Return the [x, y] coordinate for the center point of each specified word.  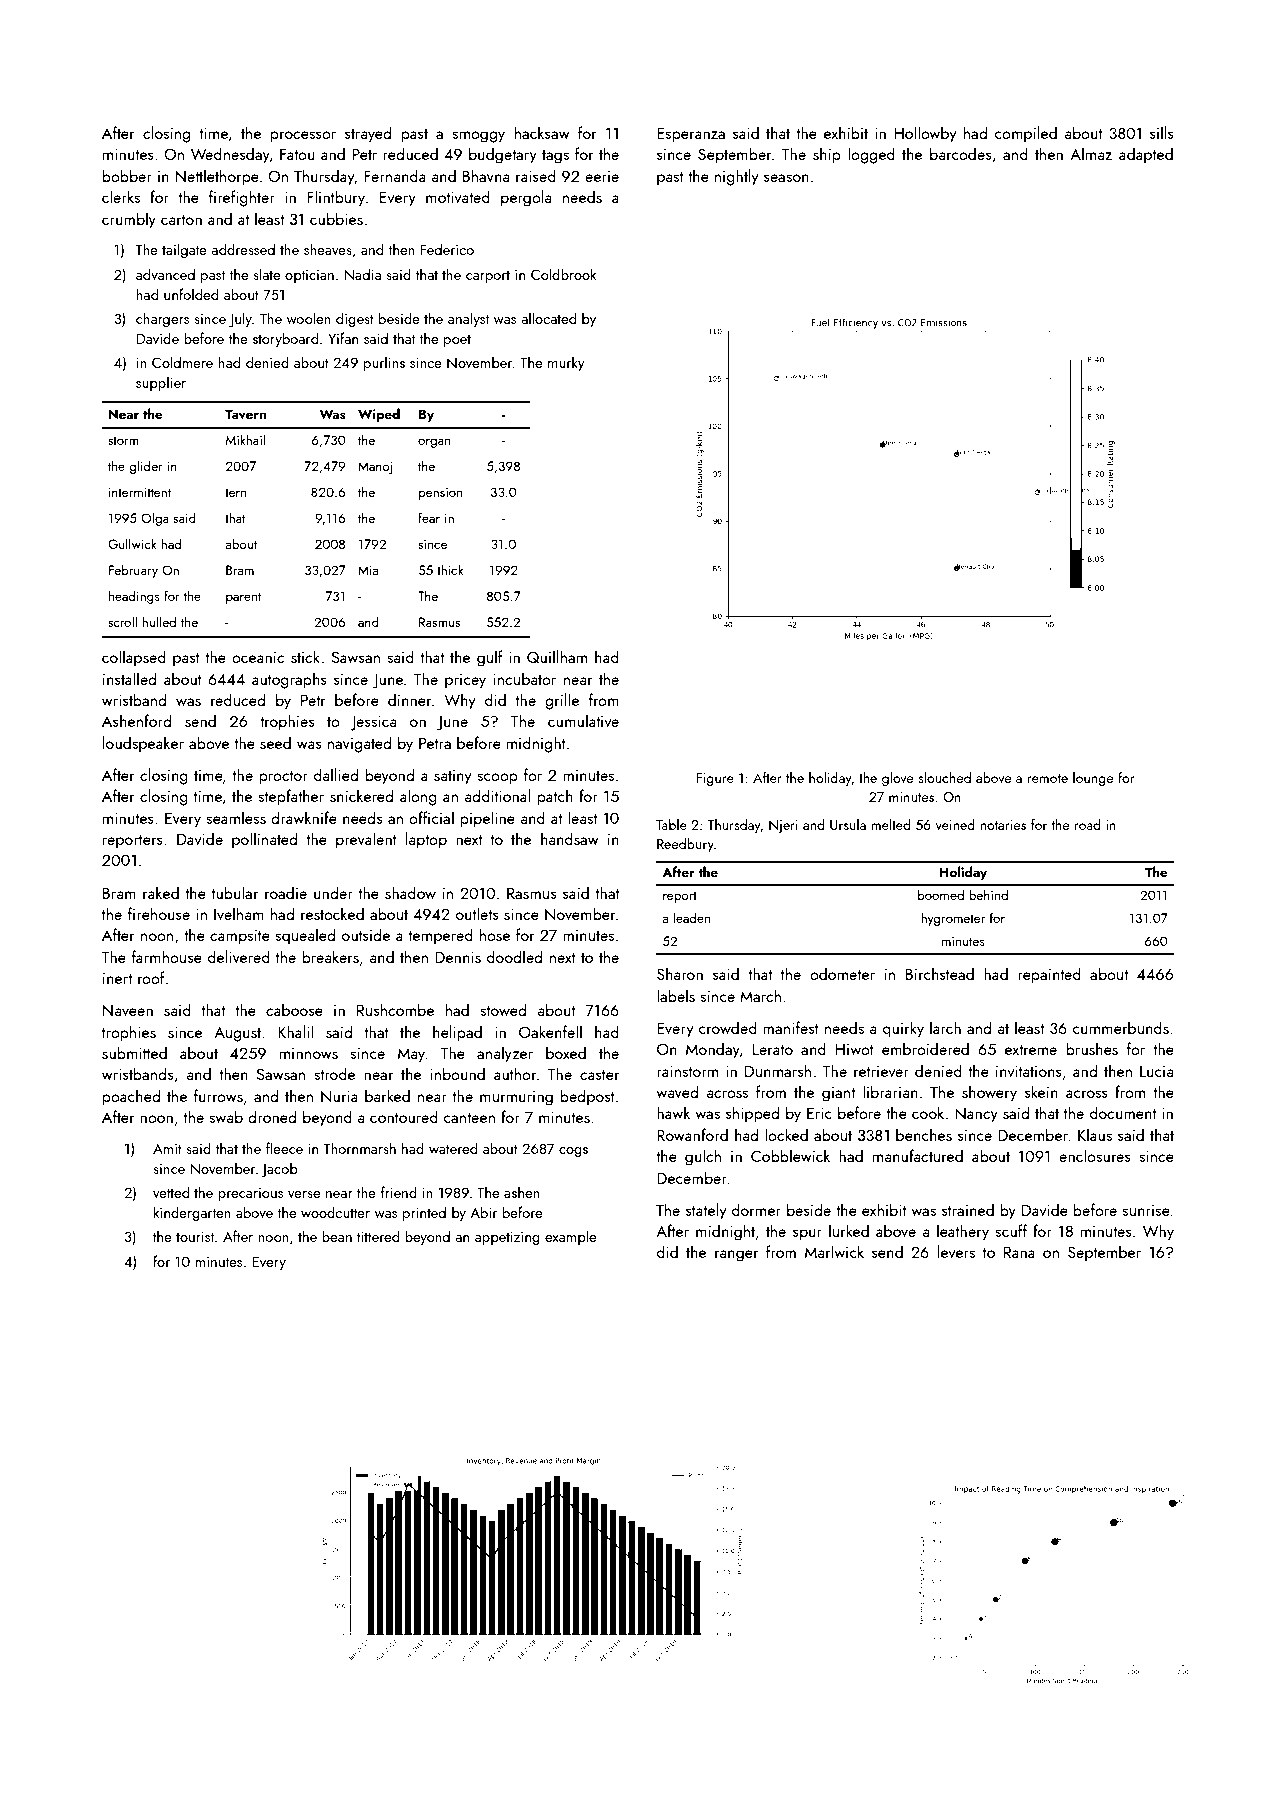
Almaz [1091, 153]
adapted [1146, 155]
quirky [903, 1029]
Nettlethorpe [217, 177]
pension [440, 493]
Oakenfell [550, 1031]
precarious [250, 1194]
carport [488, 277]
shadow [410, 892]
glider [146, 467]
